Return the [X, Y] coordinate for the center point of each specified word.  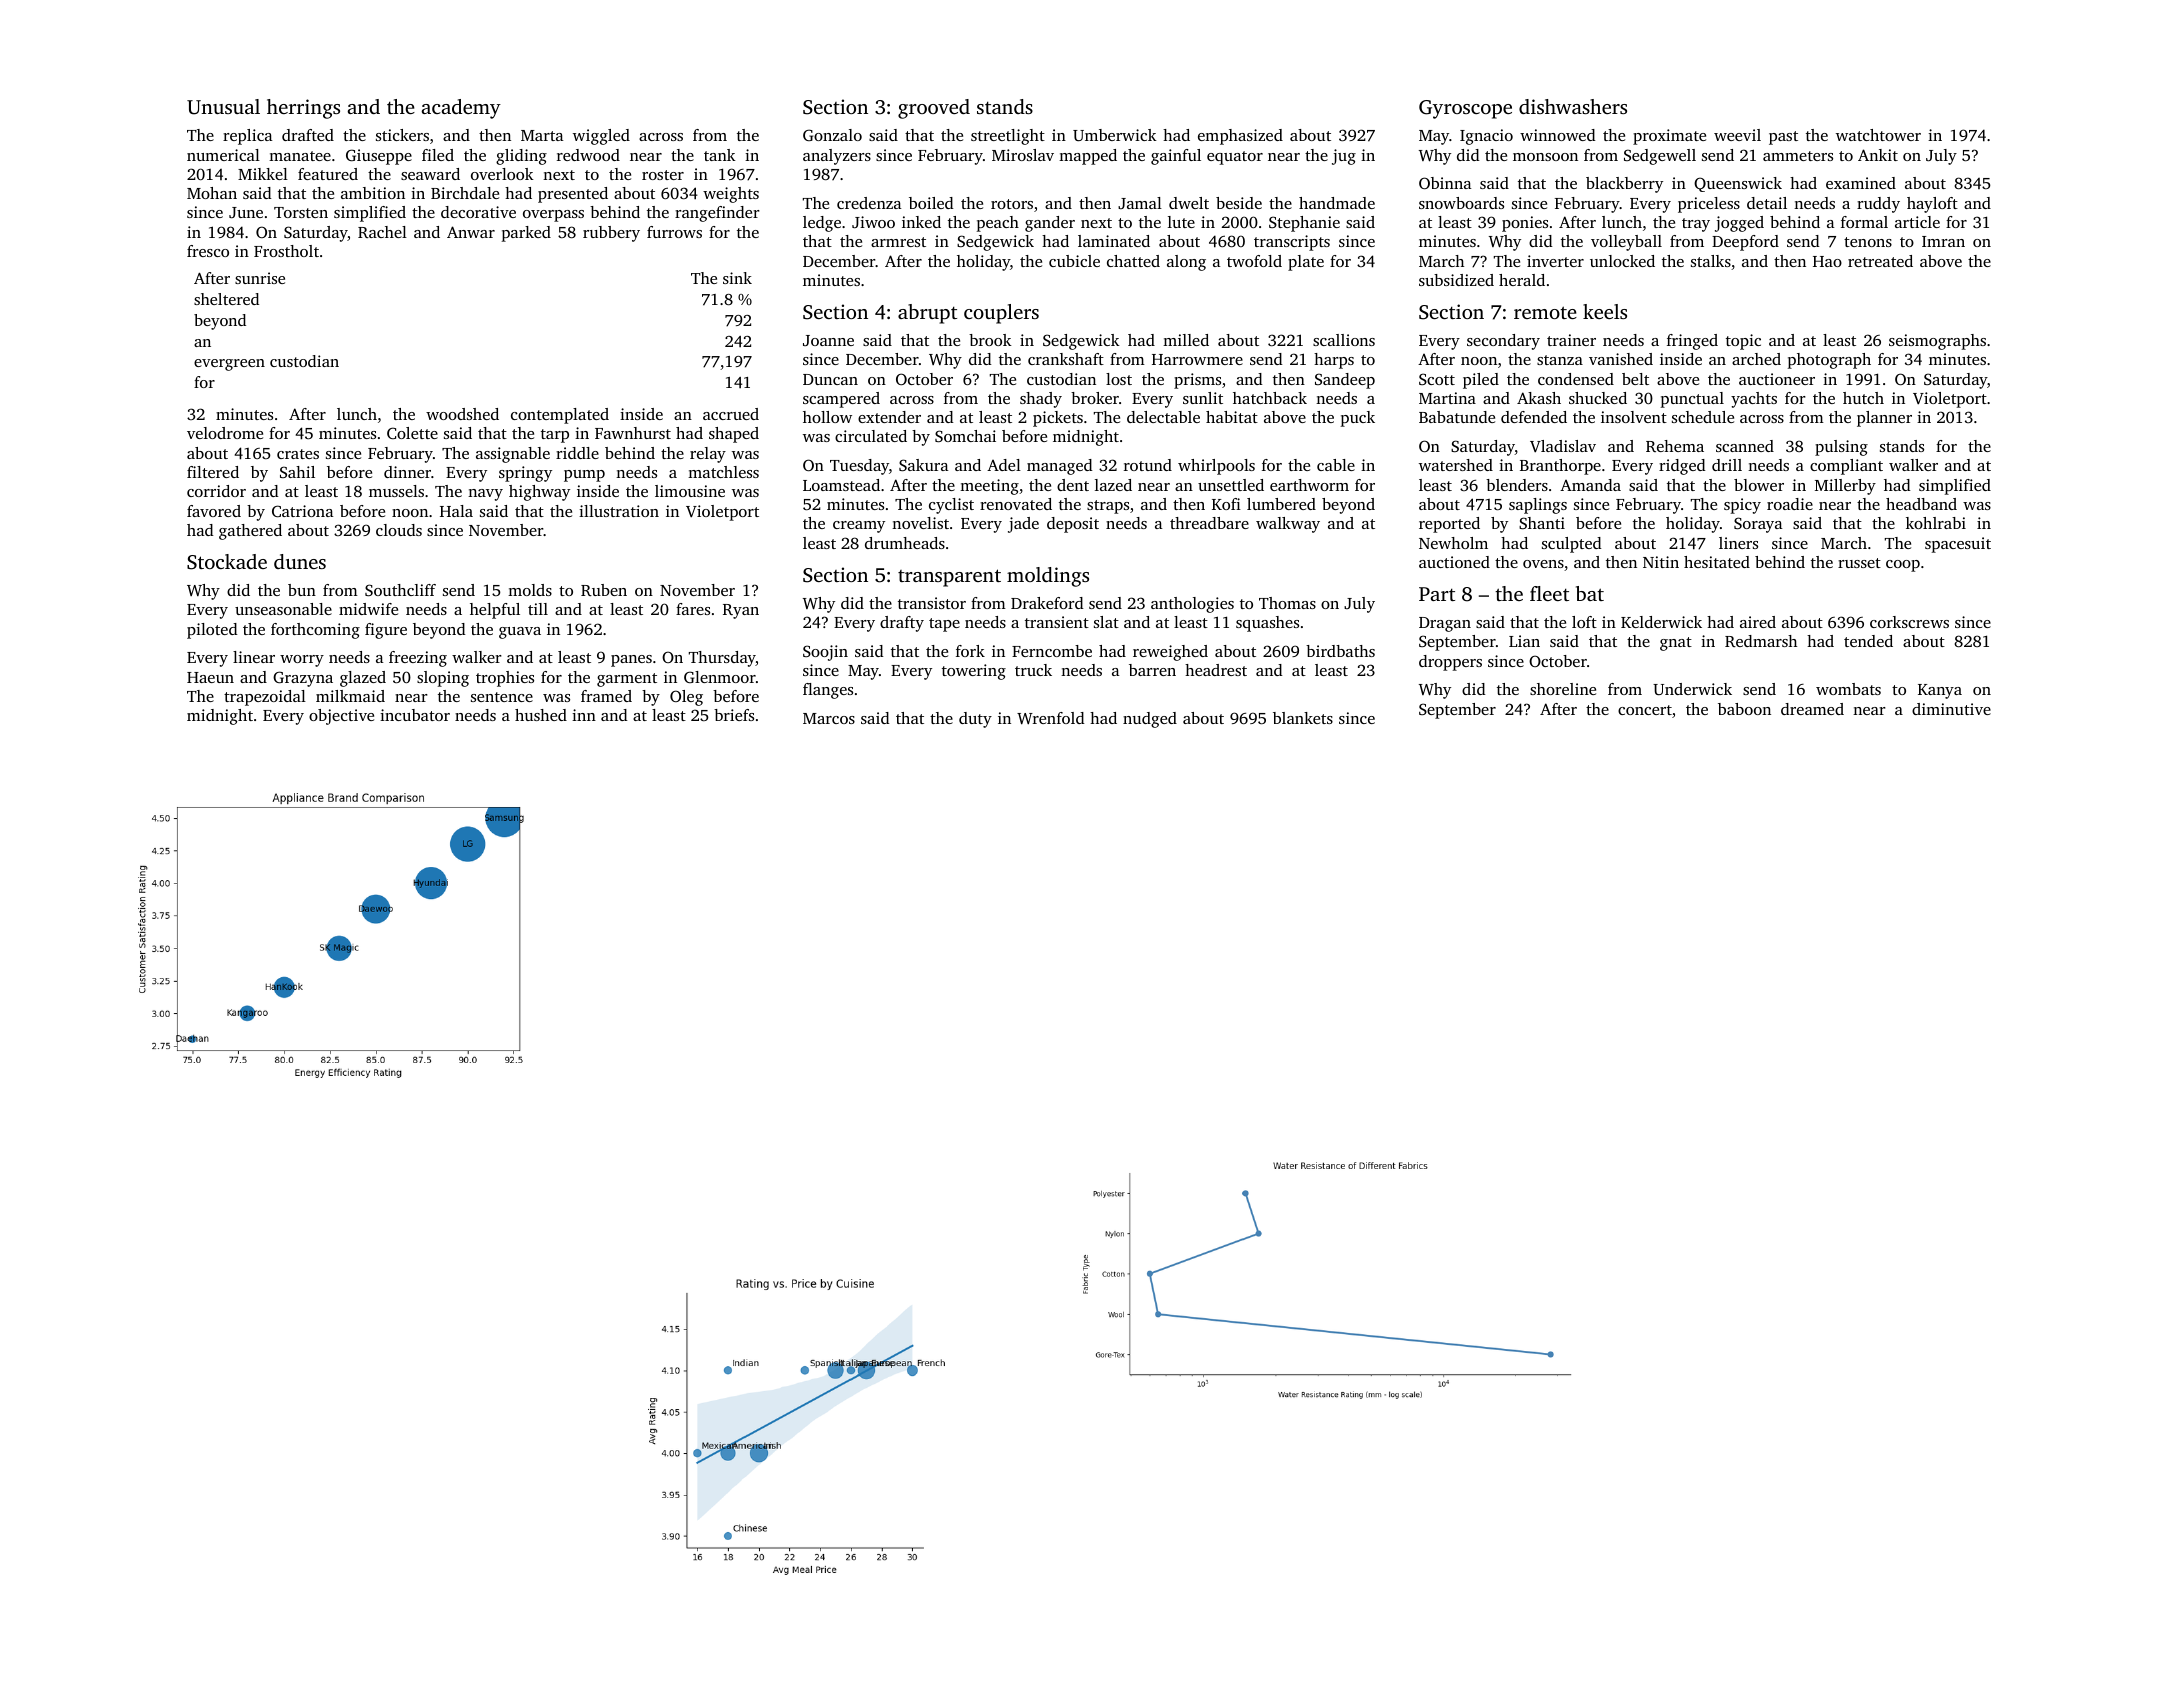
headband [1921, 504]
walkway [1288, 525]
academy [461, 109]
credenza [869, 203]
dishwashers [1573, 106]
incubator [415, 715]
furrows [674, 232]
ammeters [1798, 156]
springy [525, 474]
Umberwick [1115, 135]
